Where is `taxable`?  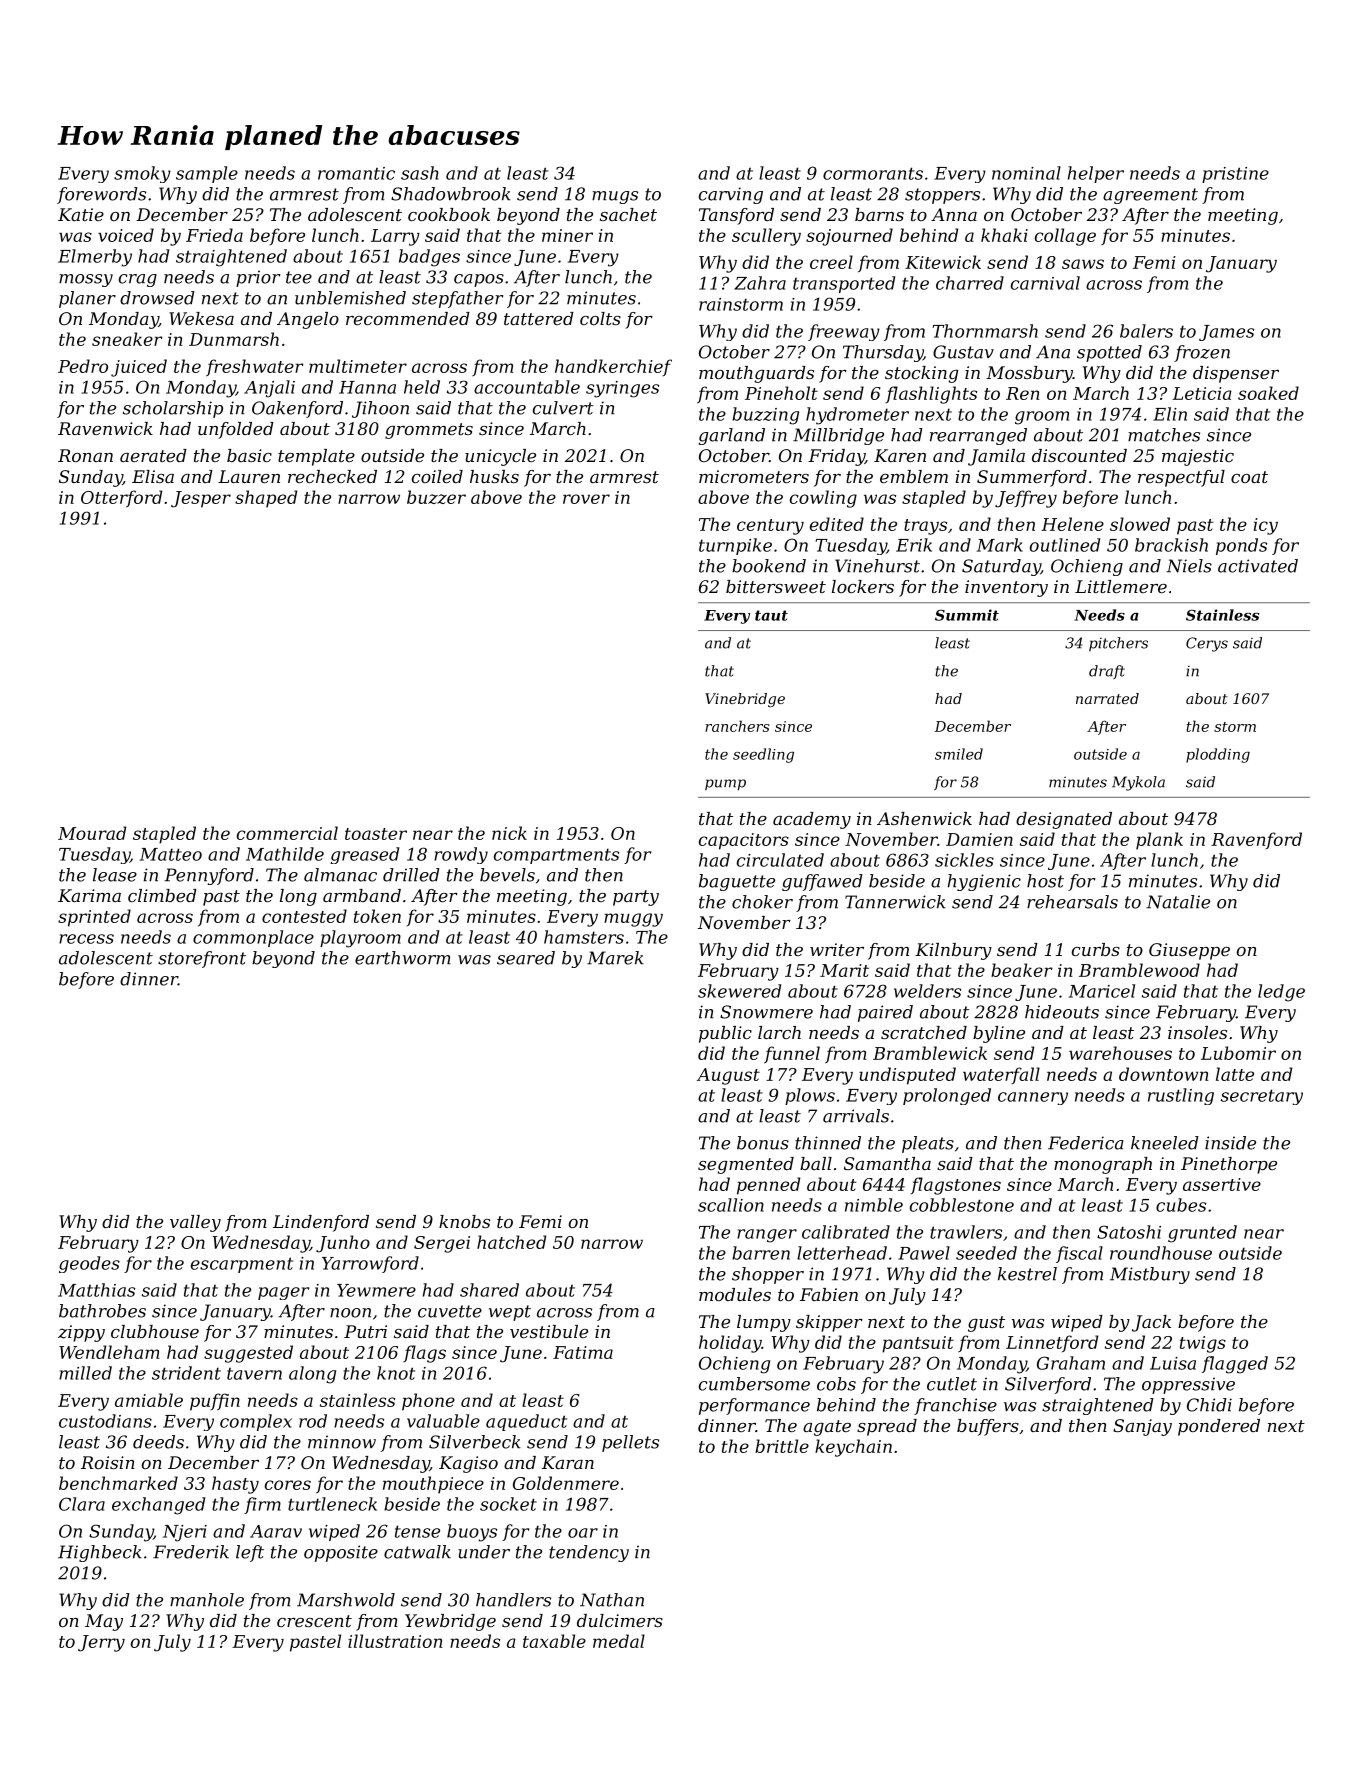
taxable is located at coordinates (554, 1641).
